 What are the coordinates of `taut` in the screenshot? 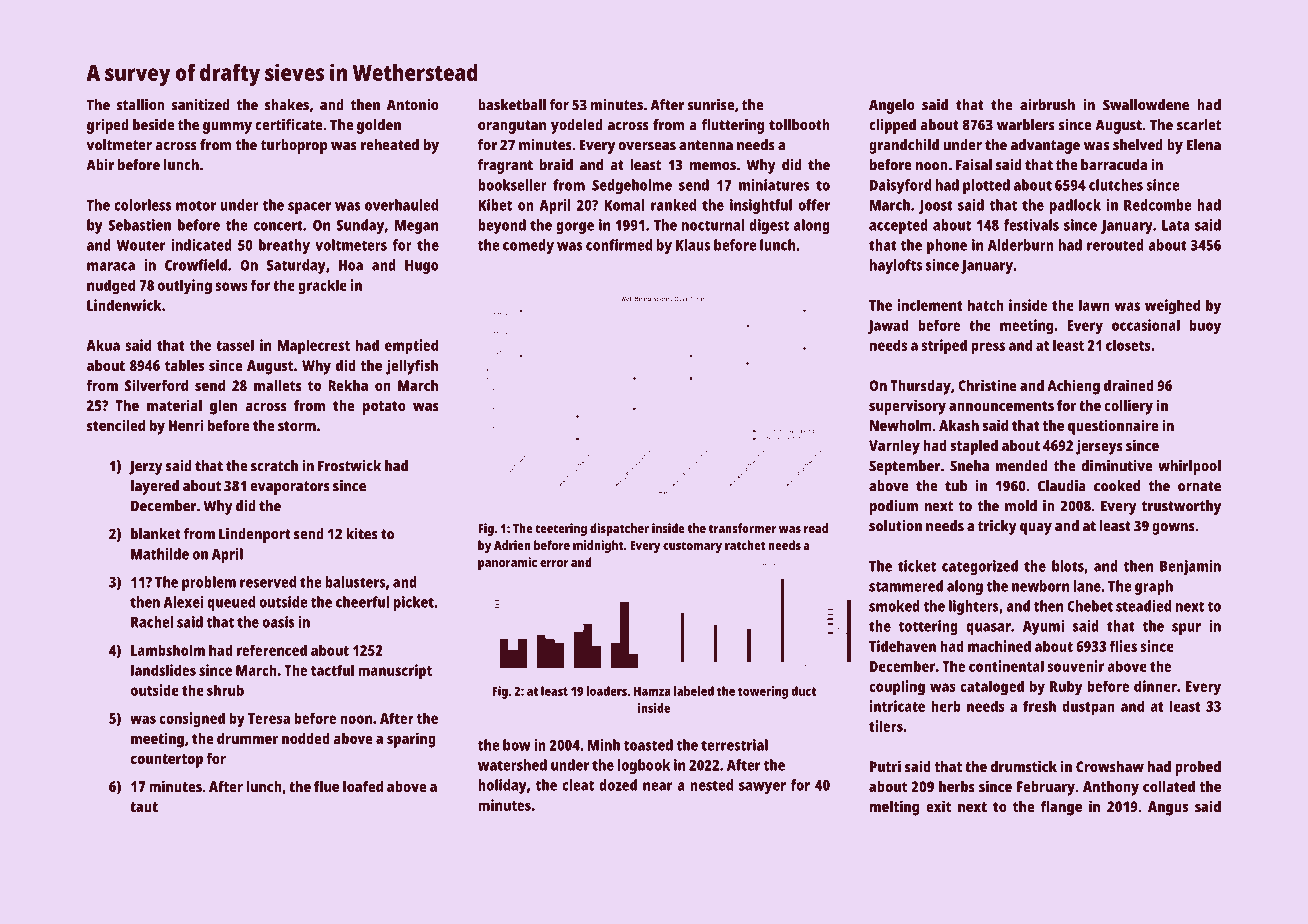 It's located at (144, 807).
